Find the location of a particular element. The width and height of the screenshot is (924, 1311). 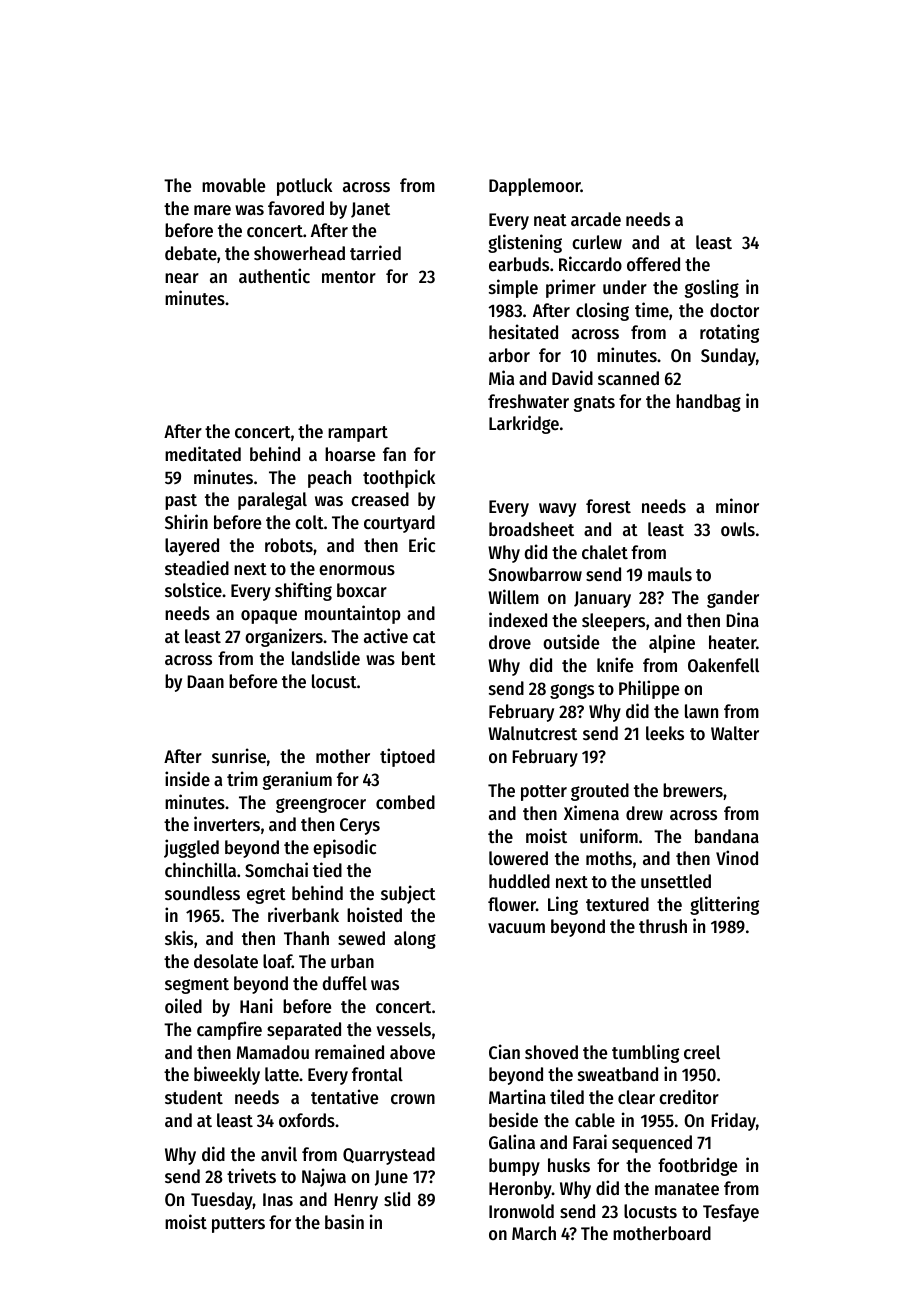

tarried is located at coordinates (375, 252).
